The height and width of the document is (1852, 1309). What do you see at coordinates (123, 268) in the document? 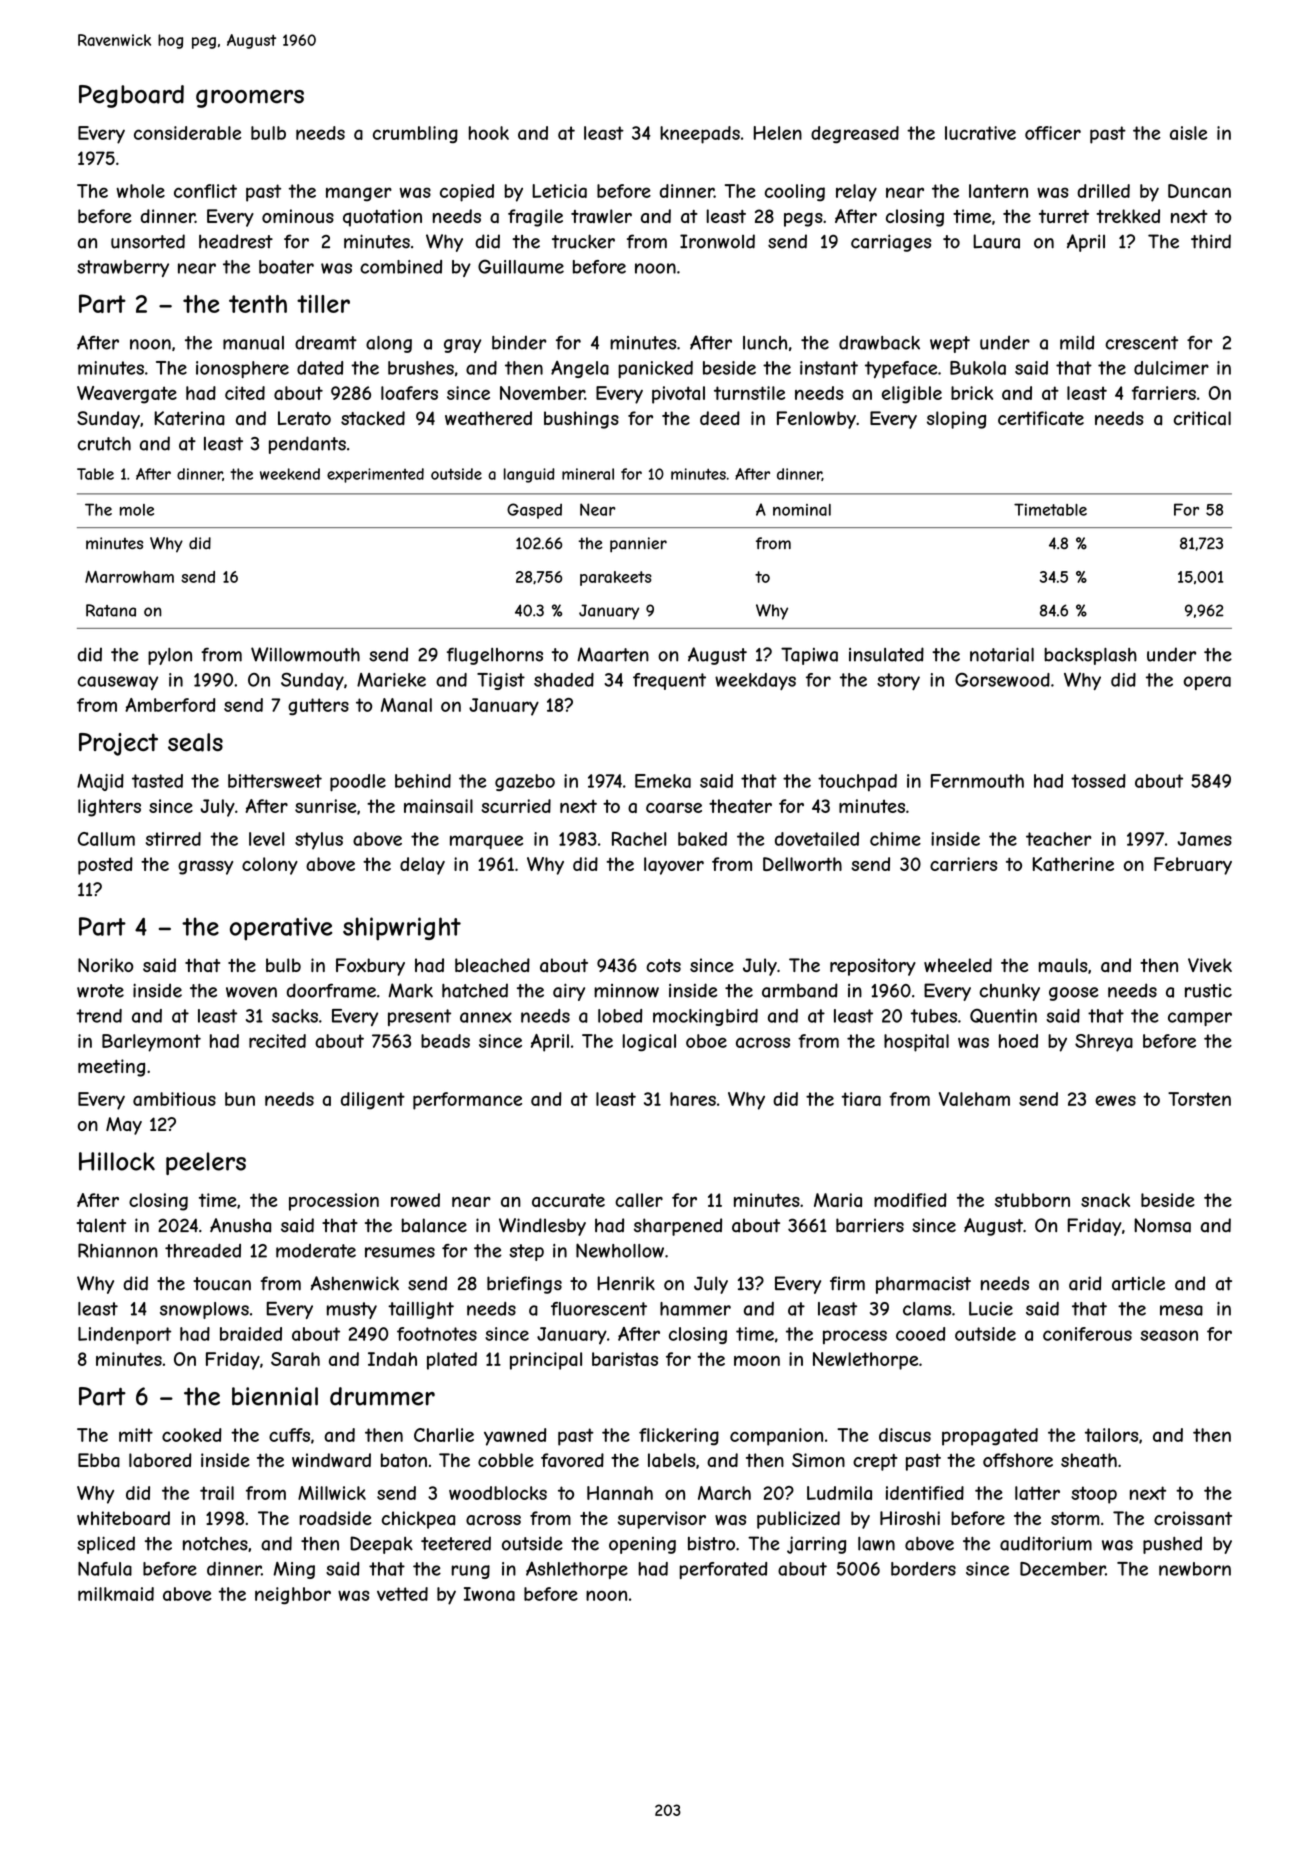
I see `strawberry` at bounding box center [123, 268].
